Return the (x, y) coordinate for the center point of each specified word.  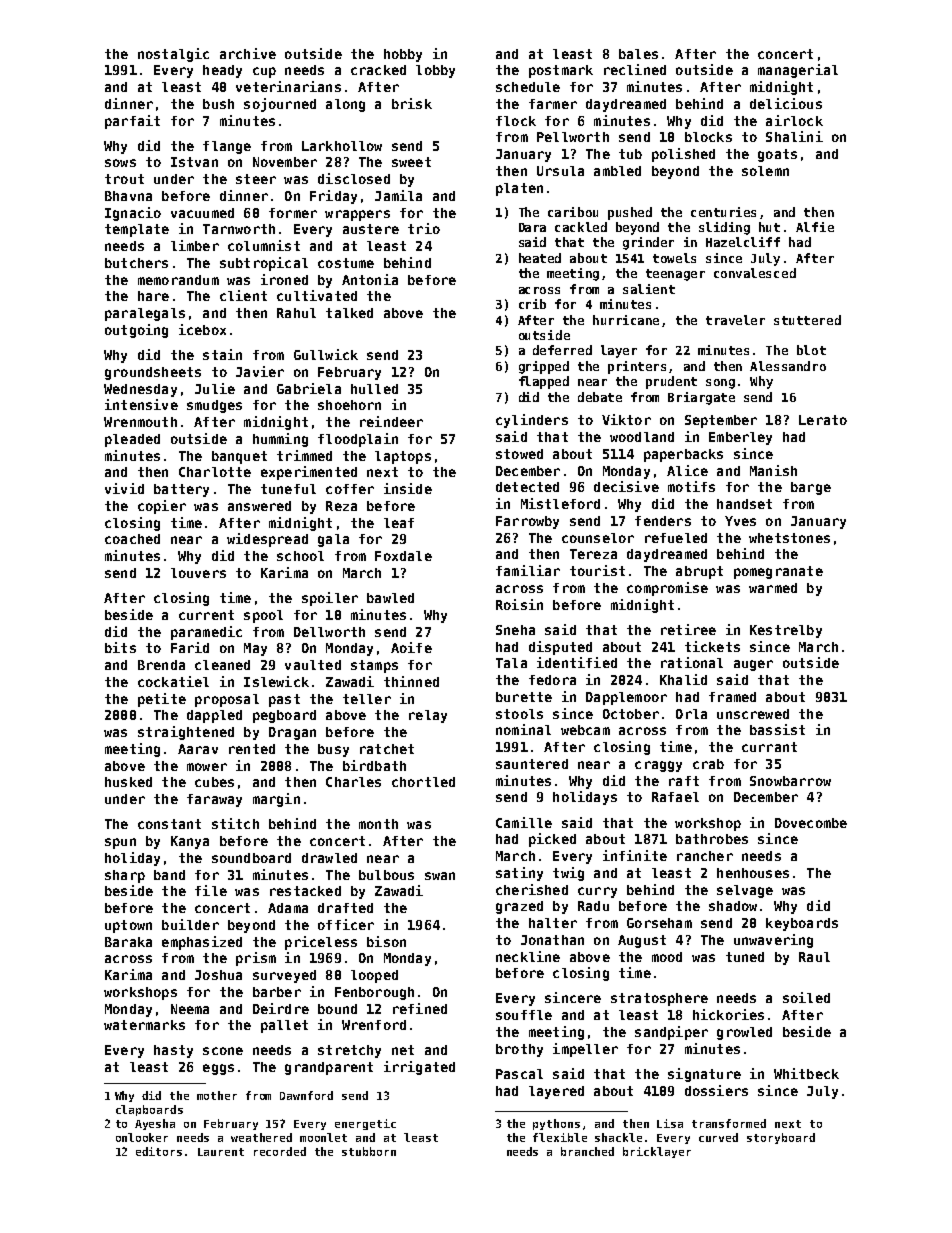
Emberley (740, 438)
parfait (132, 122)
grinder (648, 243)
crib (532, 304)
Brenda (161, 665)
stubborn (369, 1151)
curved (718, 1137)
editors (159, 1151)
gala (333, 540)
